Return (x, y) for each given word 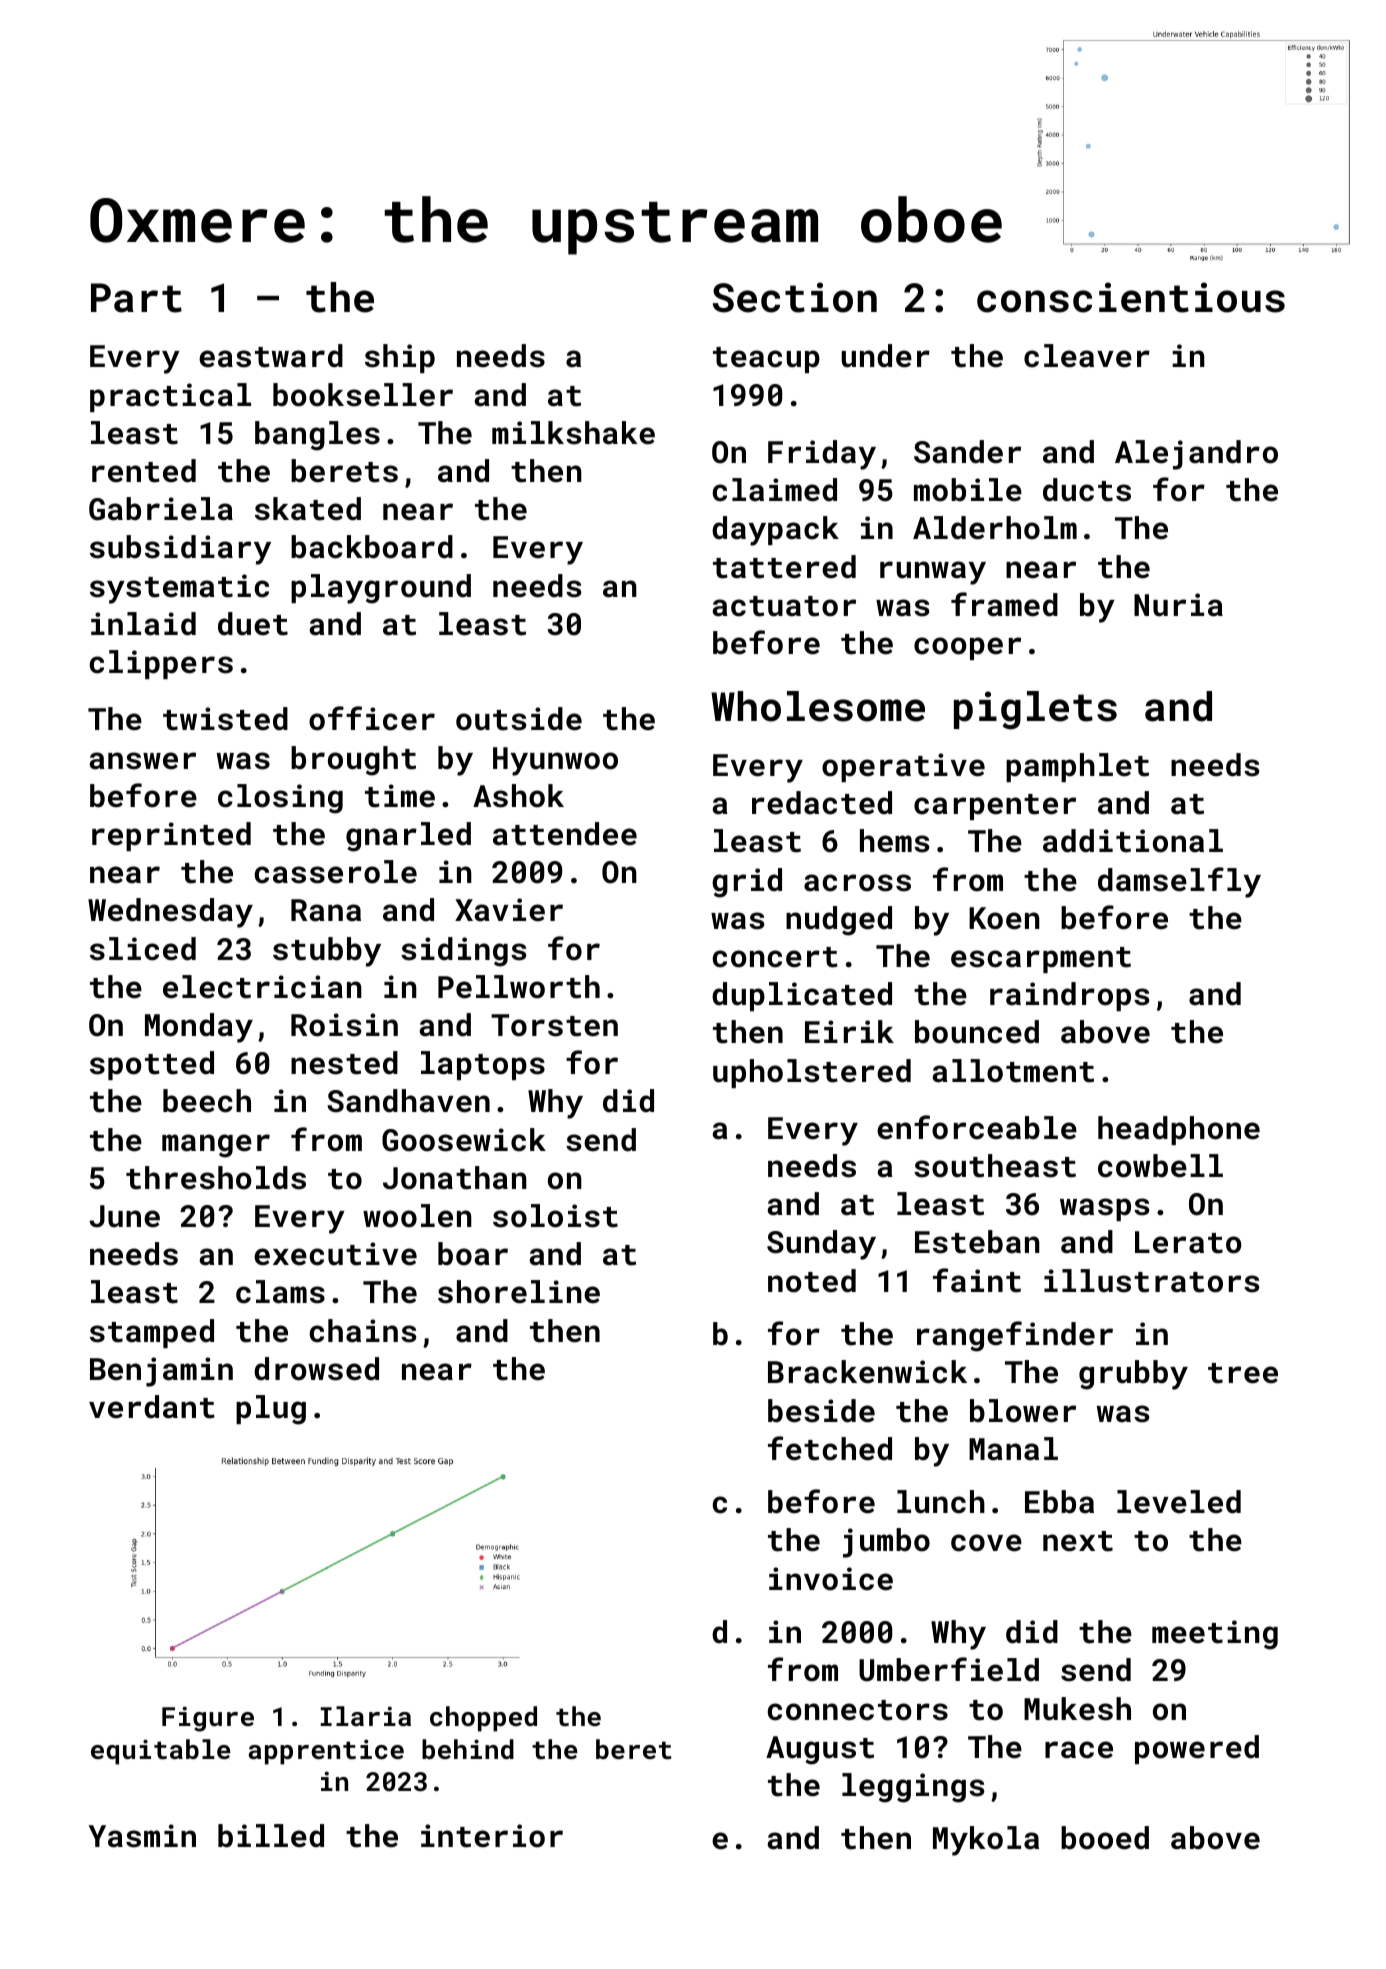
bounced (977, 1032)
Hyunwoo (555, 761)
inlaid (143, 624)
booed (1105, 1838)
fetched (830, 1448)
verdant (152, 1407)
